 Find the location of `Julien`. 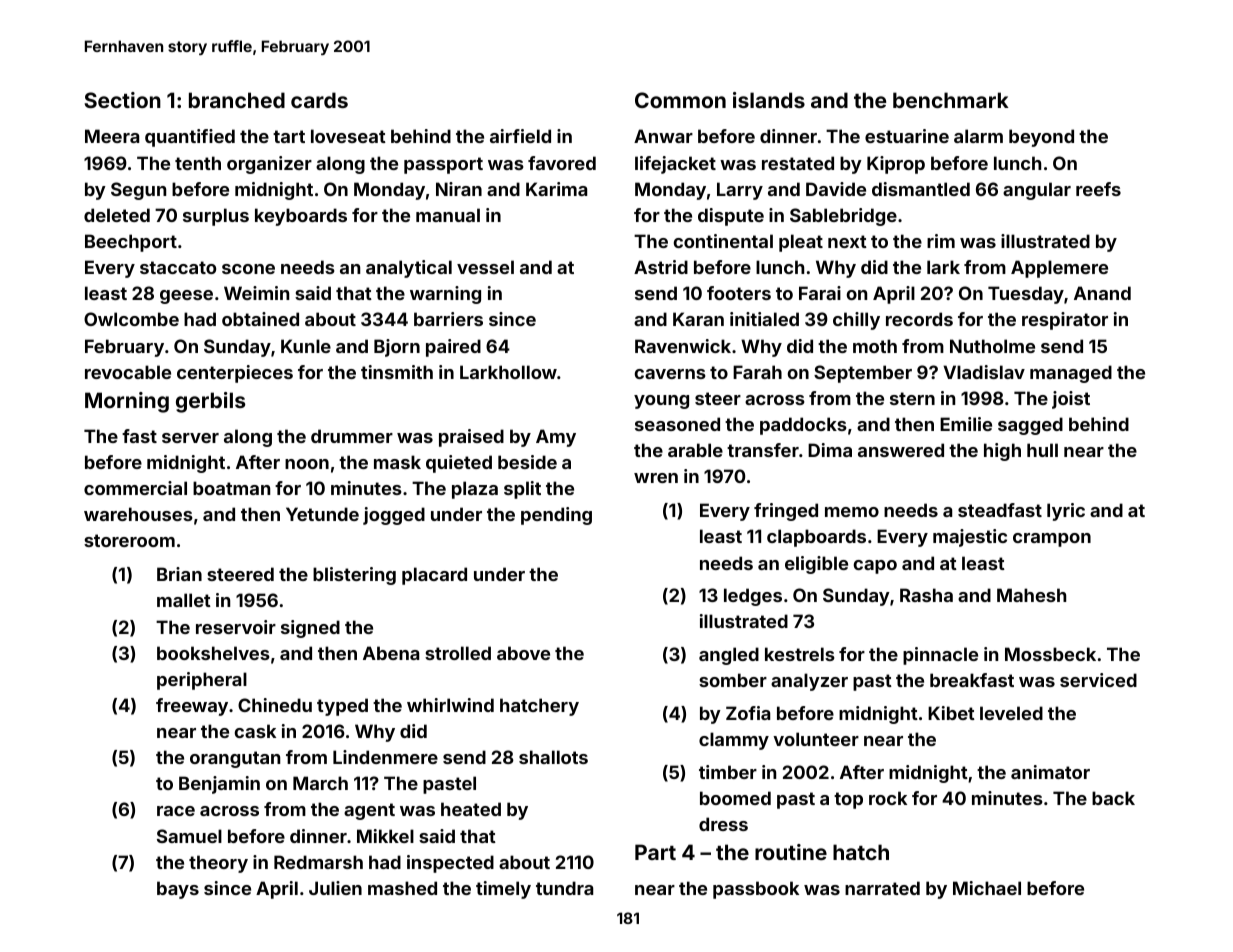

Julien is located at coordinates (335, 888).
